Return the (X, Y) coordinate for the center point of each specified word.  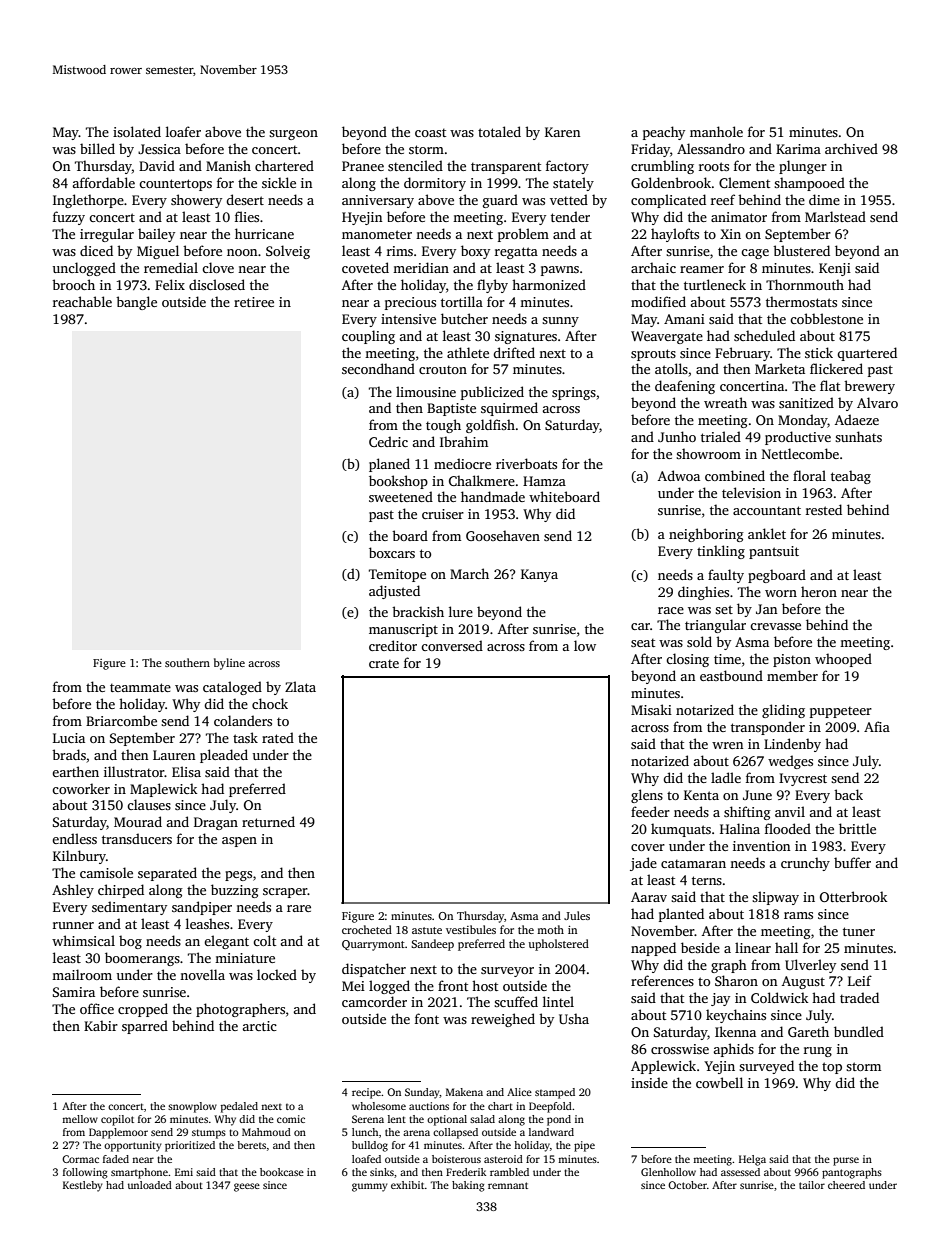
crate (384, 663)
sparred (145, 1027)
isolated (137, 131)
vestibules (471, 929)
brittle (857, 828)
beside (700, 947)
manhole (716, 131)
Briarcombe (121, 720)
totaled (499, 131)
